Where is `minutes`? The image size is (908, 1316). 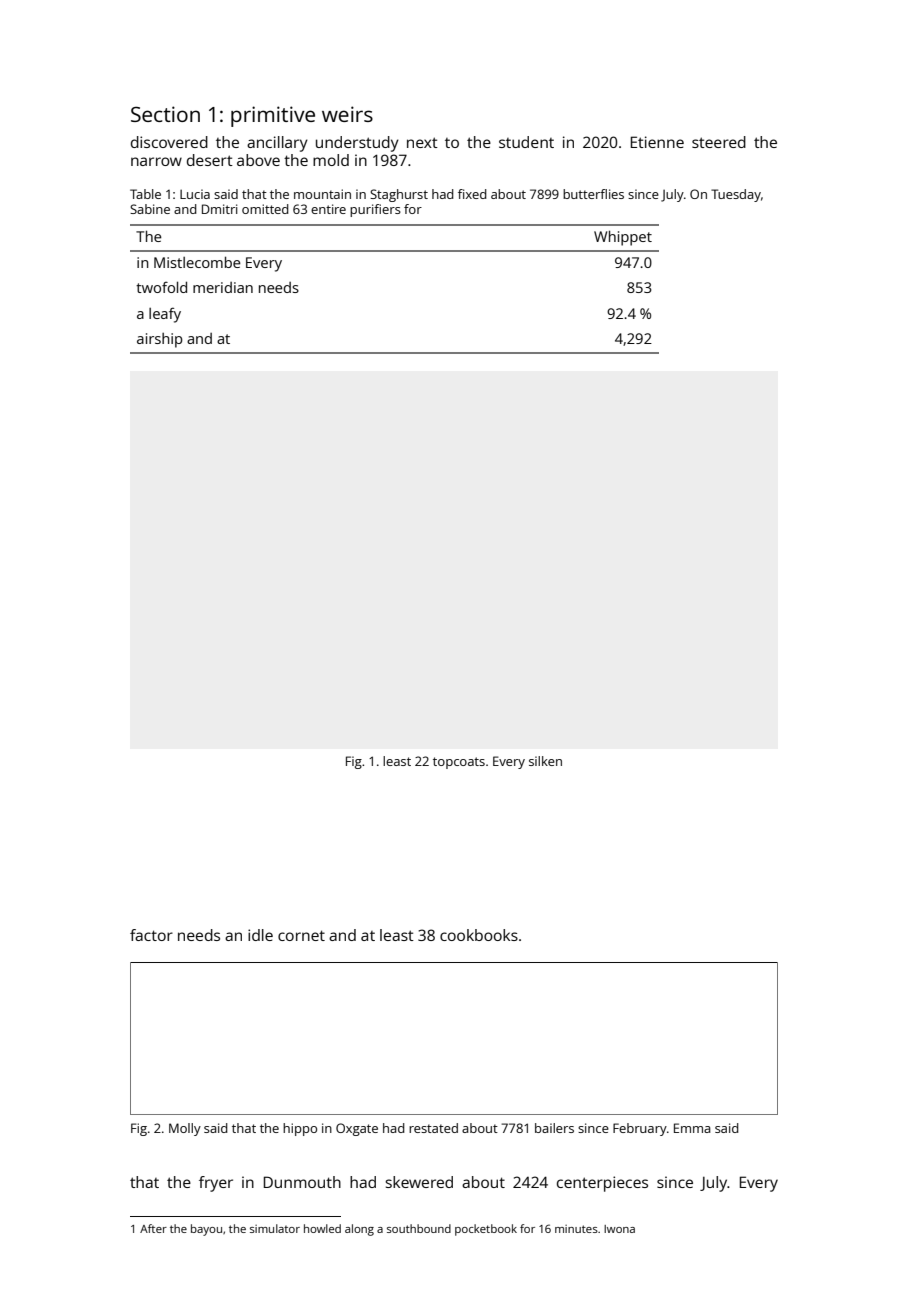
minutes is located at coordinates (576, 1229).
